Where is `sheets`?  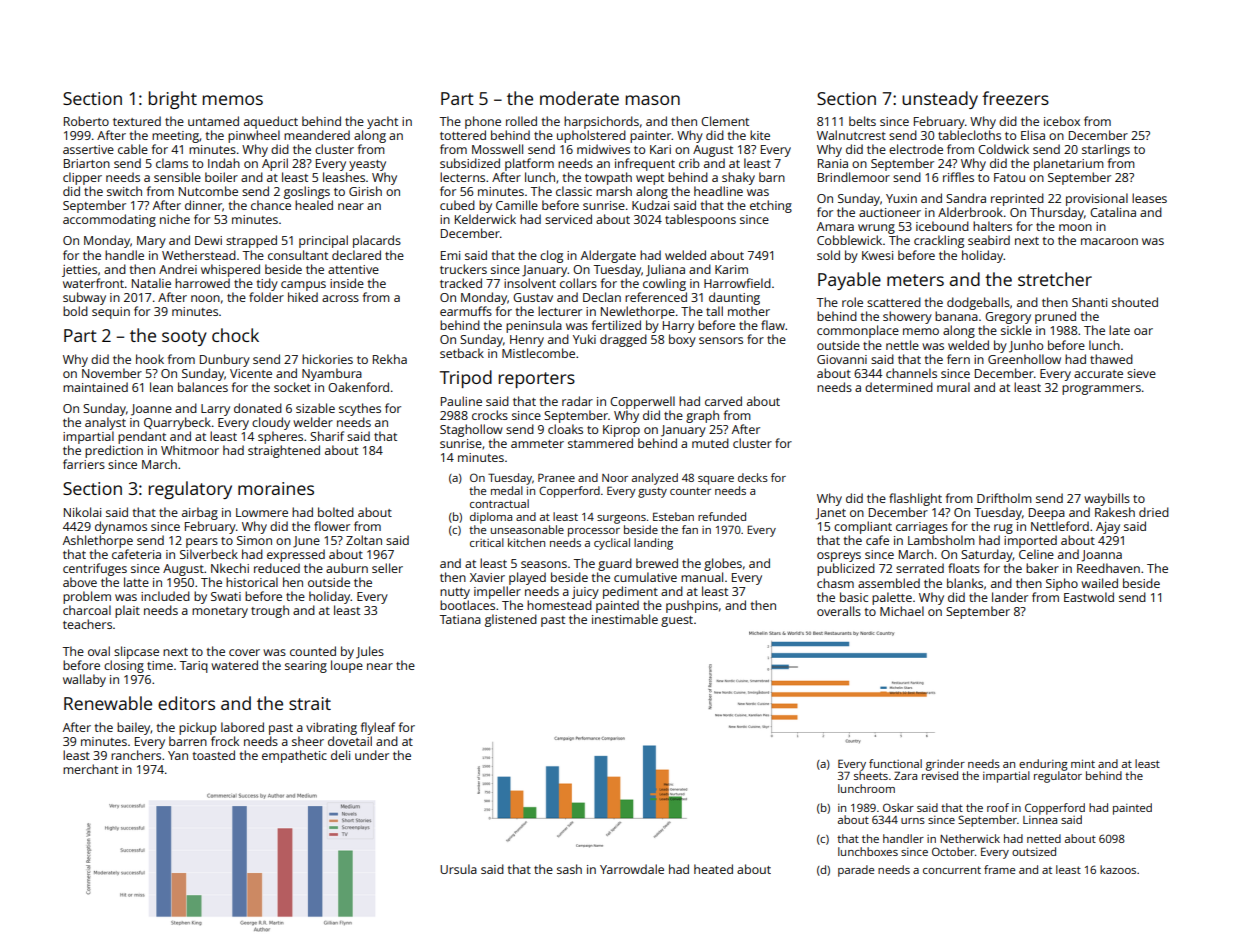
sheets is located at coordinates (871, 775).
